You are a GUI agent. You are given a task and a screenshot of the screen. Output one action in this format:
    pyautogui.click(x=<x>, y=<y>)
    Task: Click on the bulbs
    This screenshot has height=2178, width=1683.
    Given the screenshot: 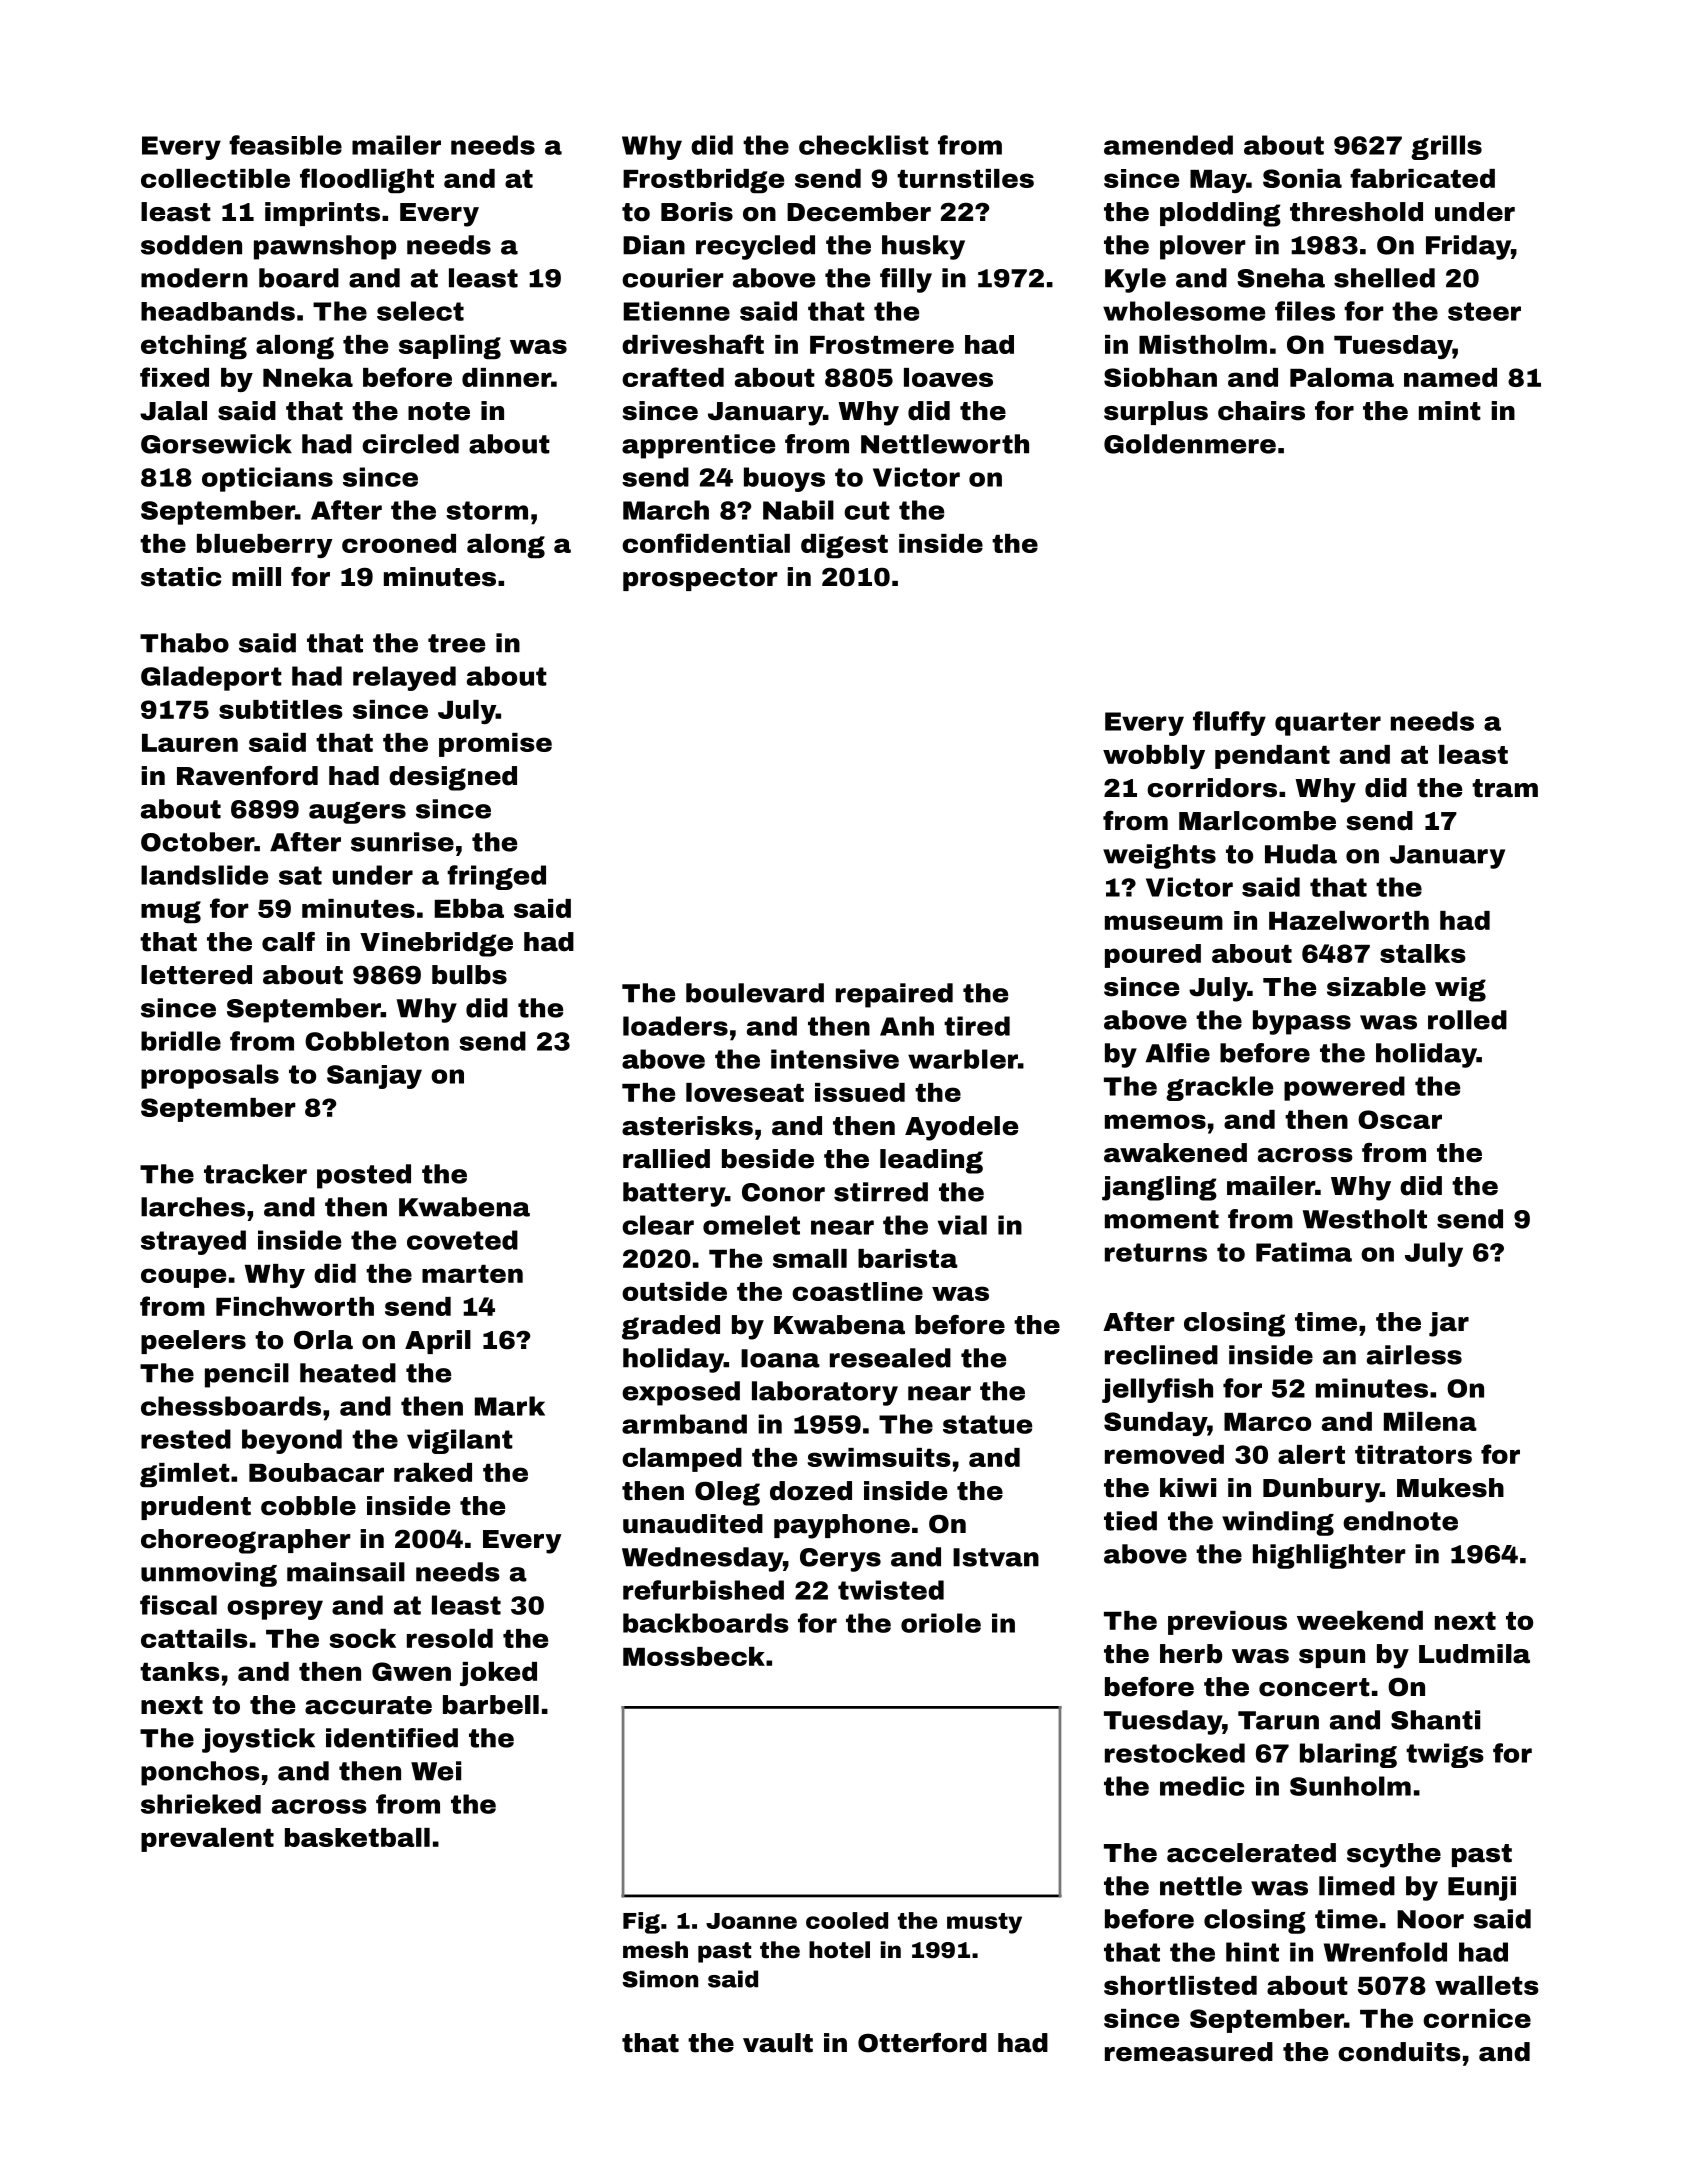 What is the action you would take?
    pyautogui.click(x=469, y=975)
